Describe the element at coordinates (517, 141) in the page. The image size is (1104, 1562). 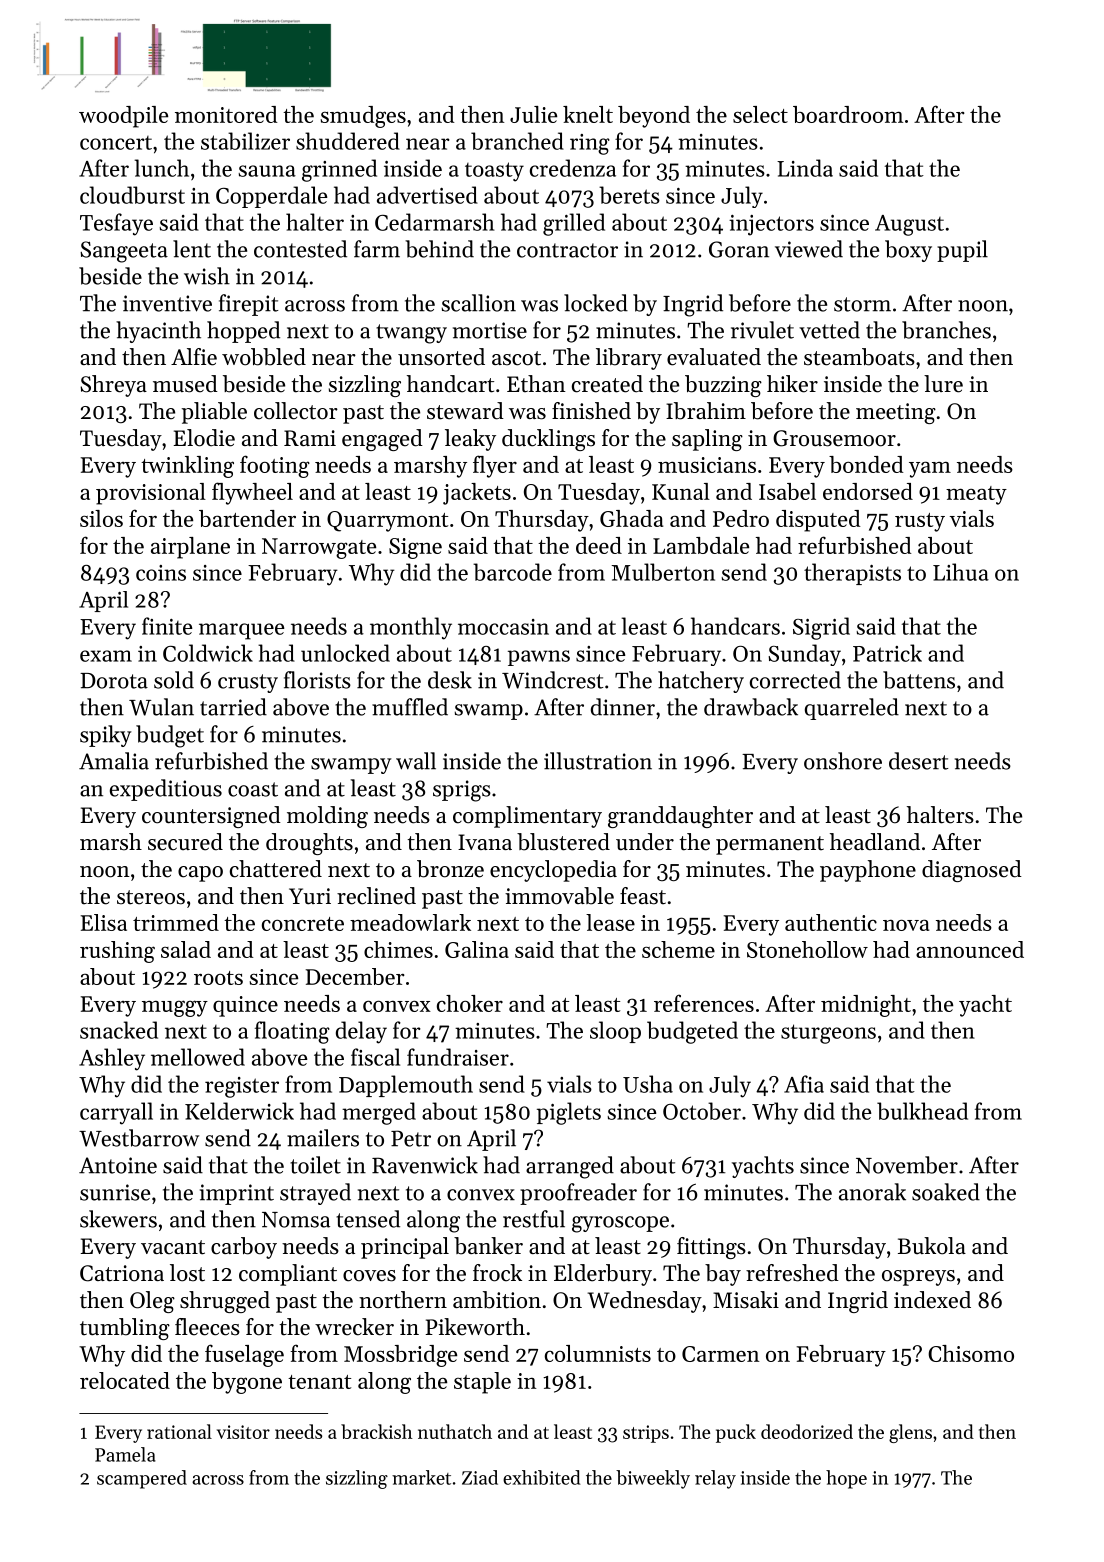
I see `branched` at that location.
